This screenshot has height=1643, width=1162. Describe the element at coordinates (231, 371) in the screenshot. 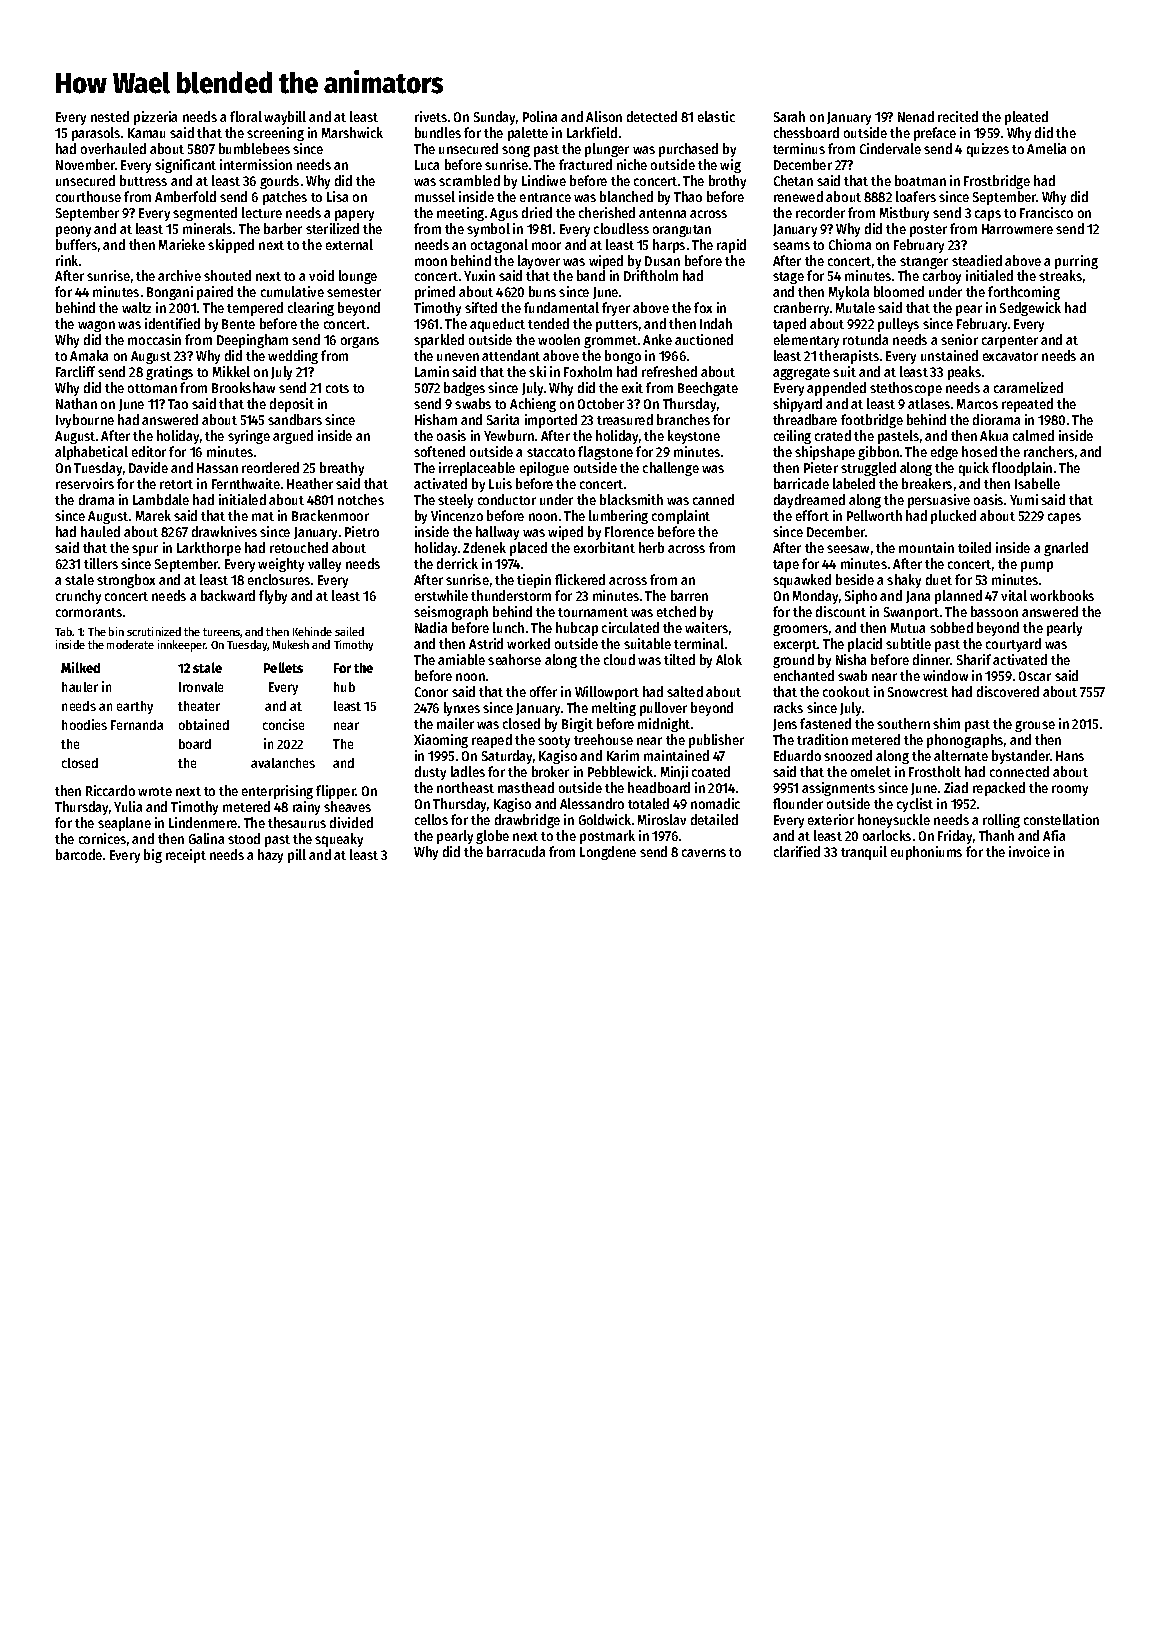

I see `Mikkel` at that location.
